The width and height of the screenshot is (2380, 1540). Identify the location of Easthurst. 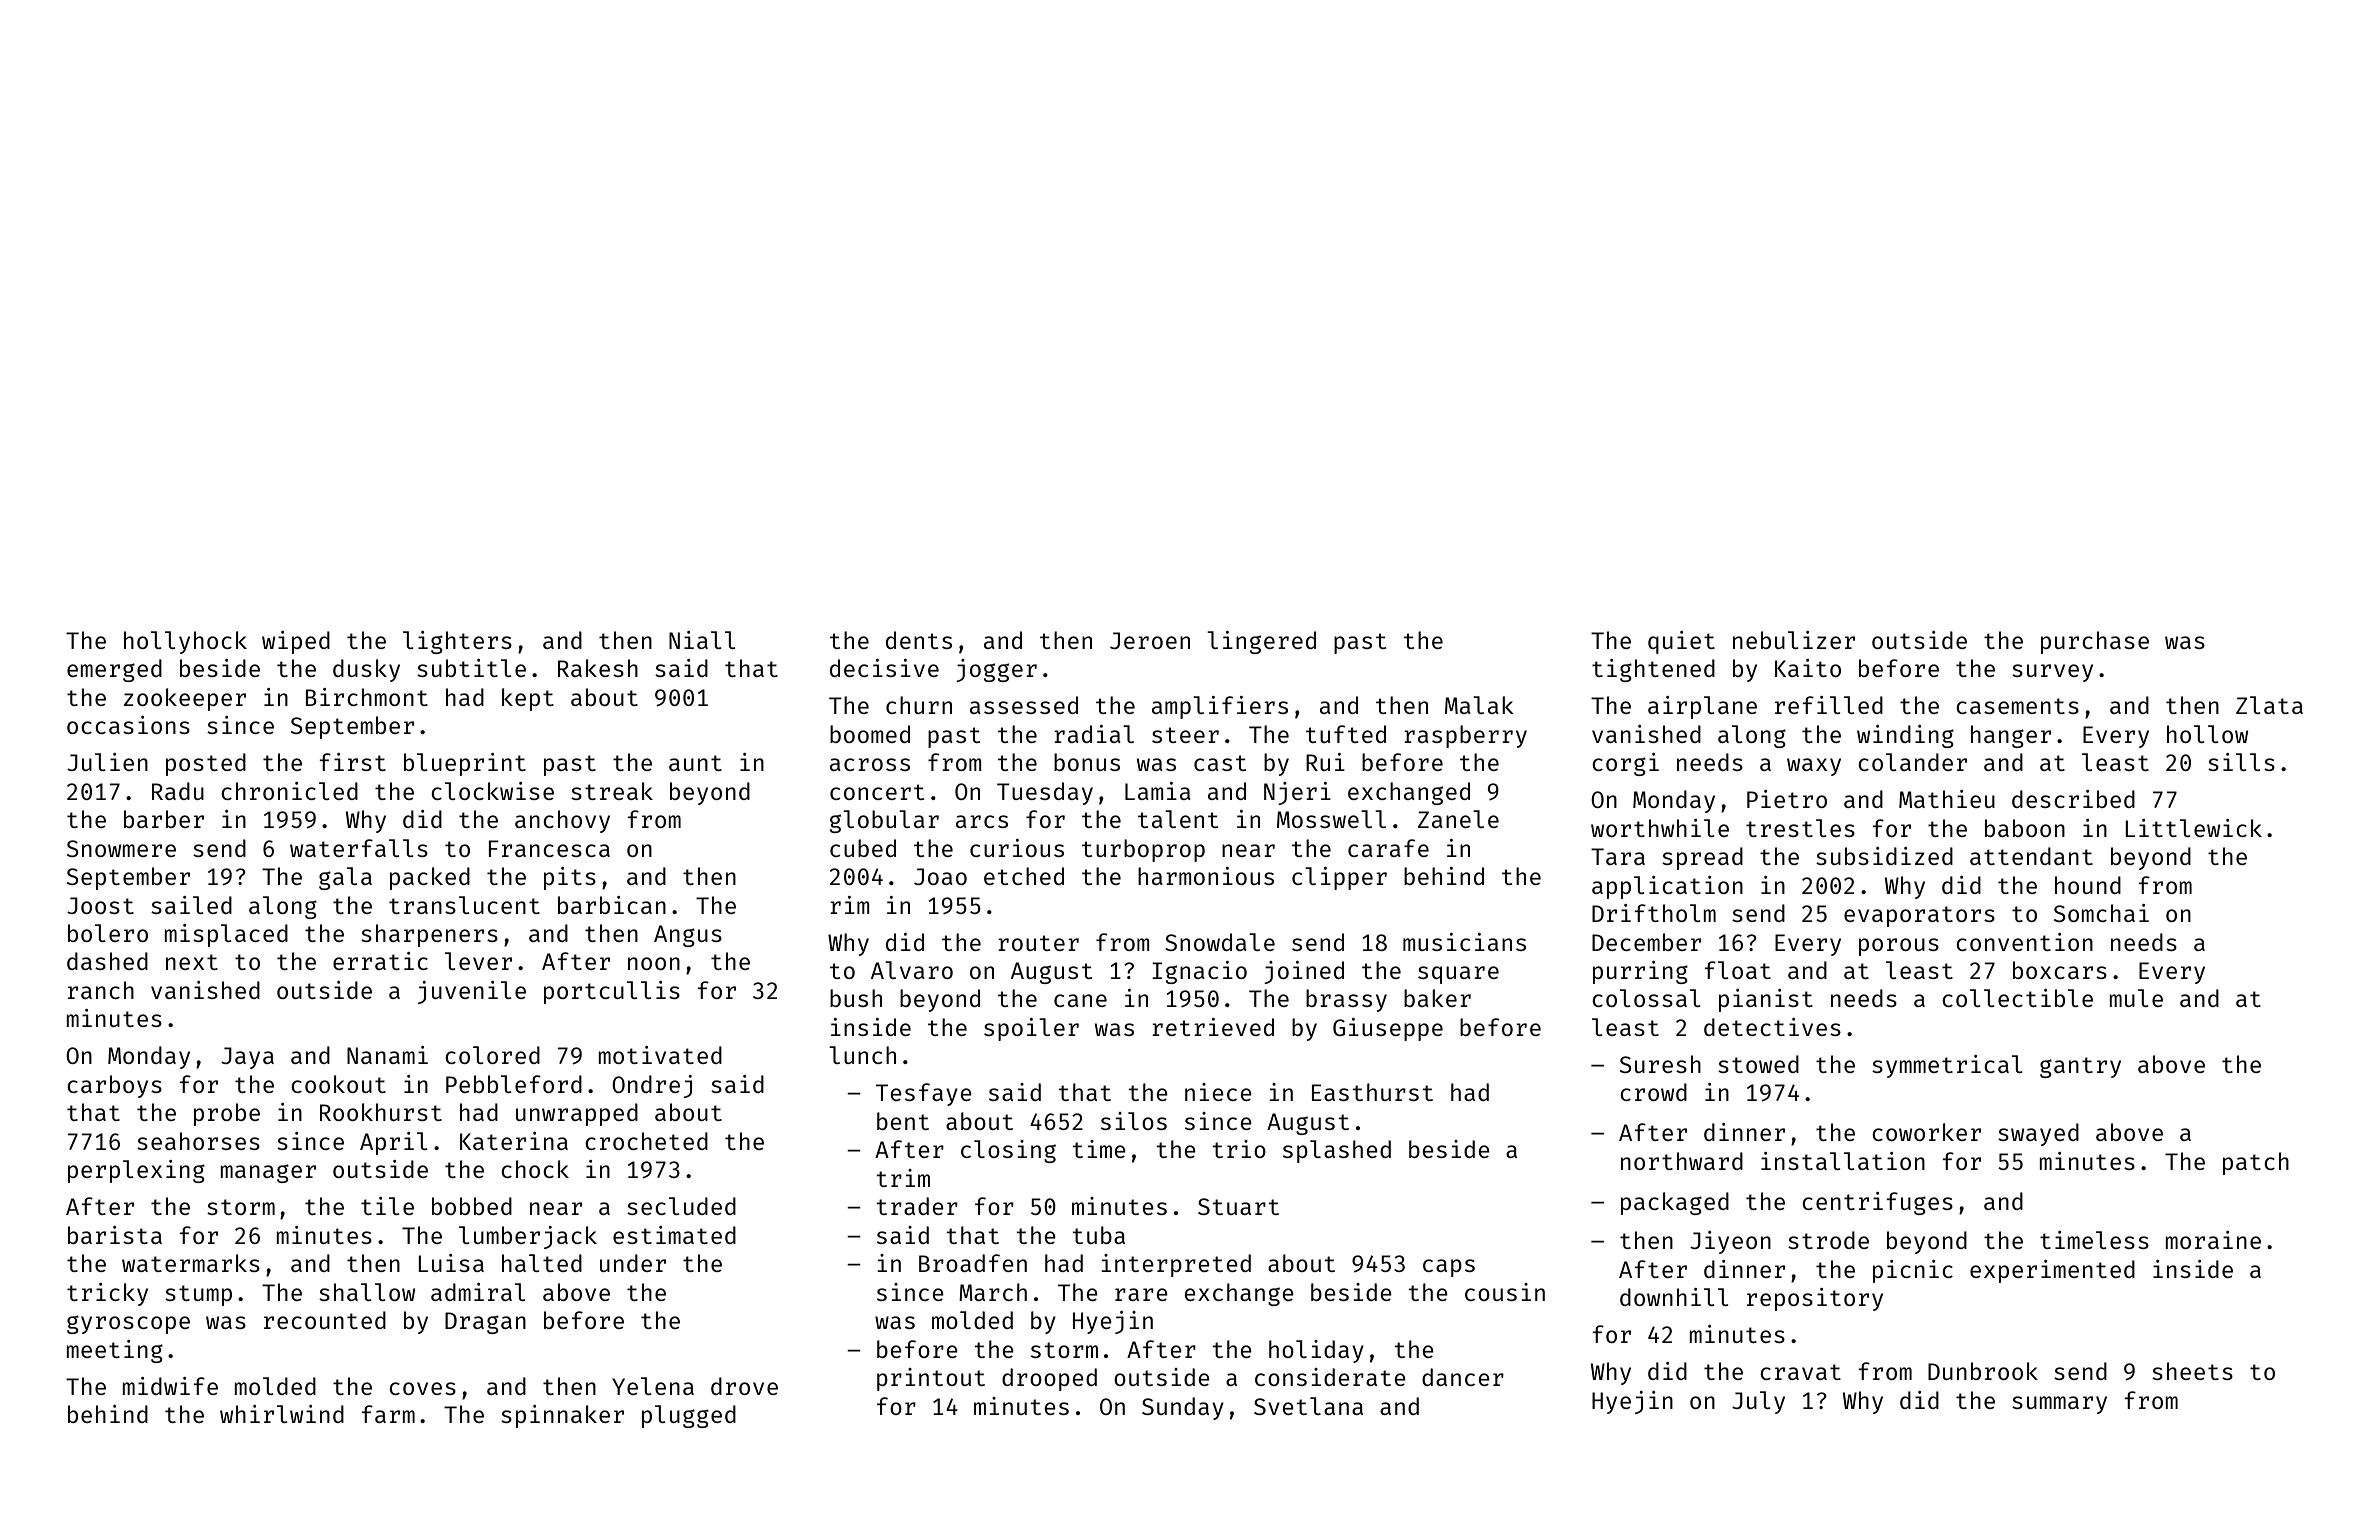
(1372, 1092).
